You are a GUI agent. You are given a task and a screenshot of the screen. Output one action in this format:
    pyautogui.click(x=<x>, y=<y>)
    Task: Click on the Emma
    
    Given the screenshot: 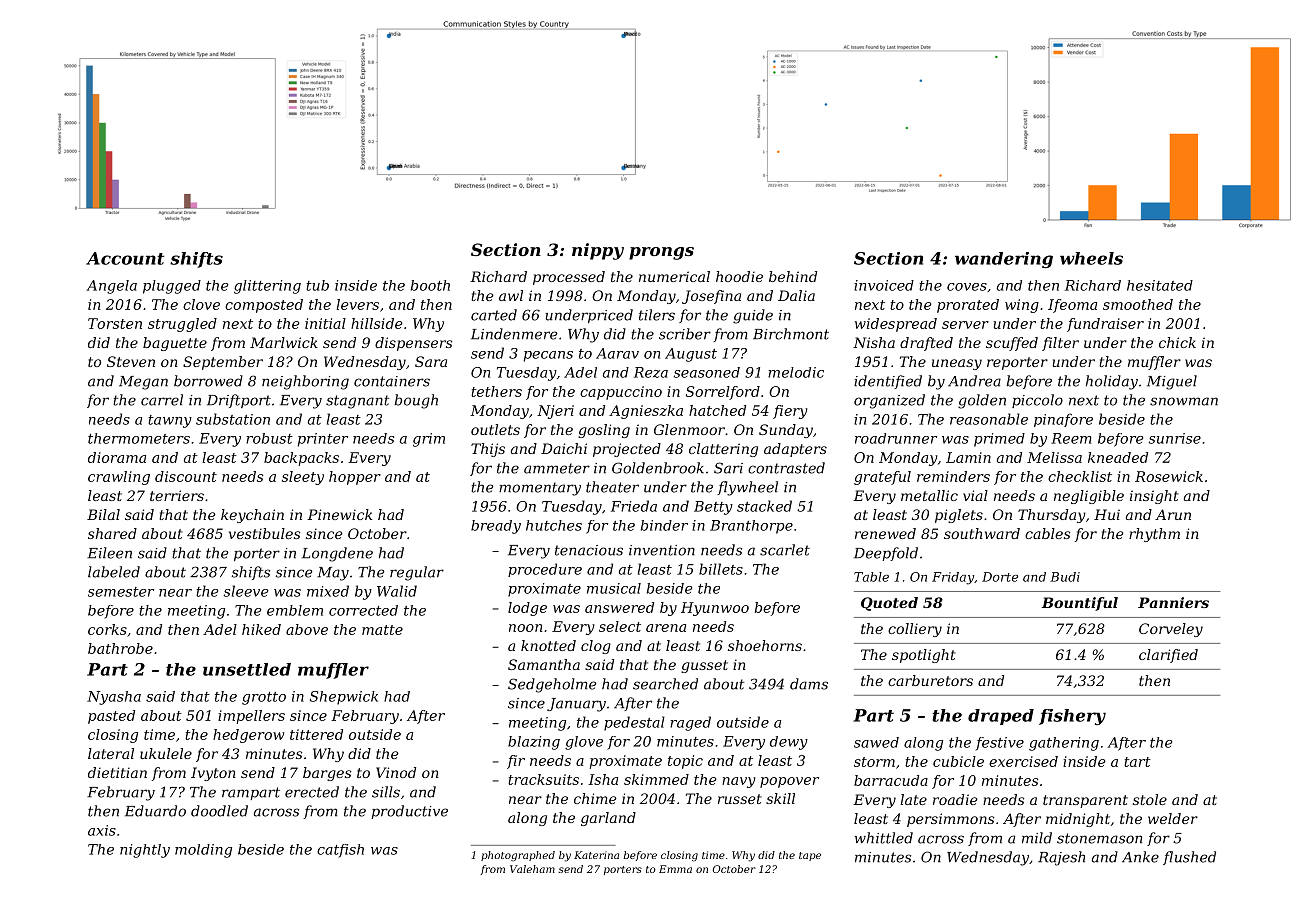 What is the action you would take?
    pyautogui.click(x=675, y=869)
